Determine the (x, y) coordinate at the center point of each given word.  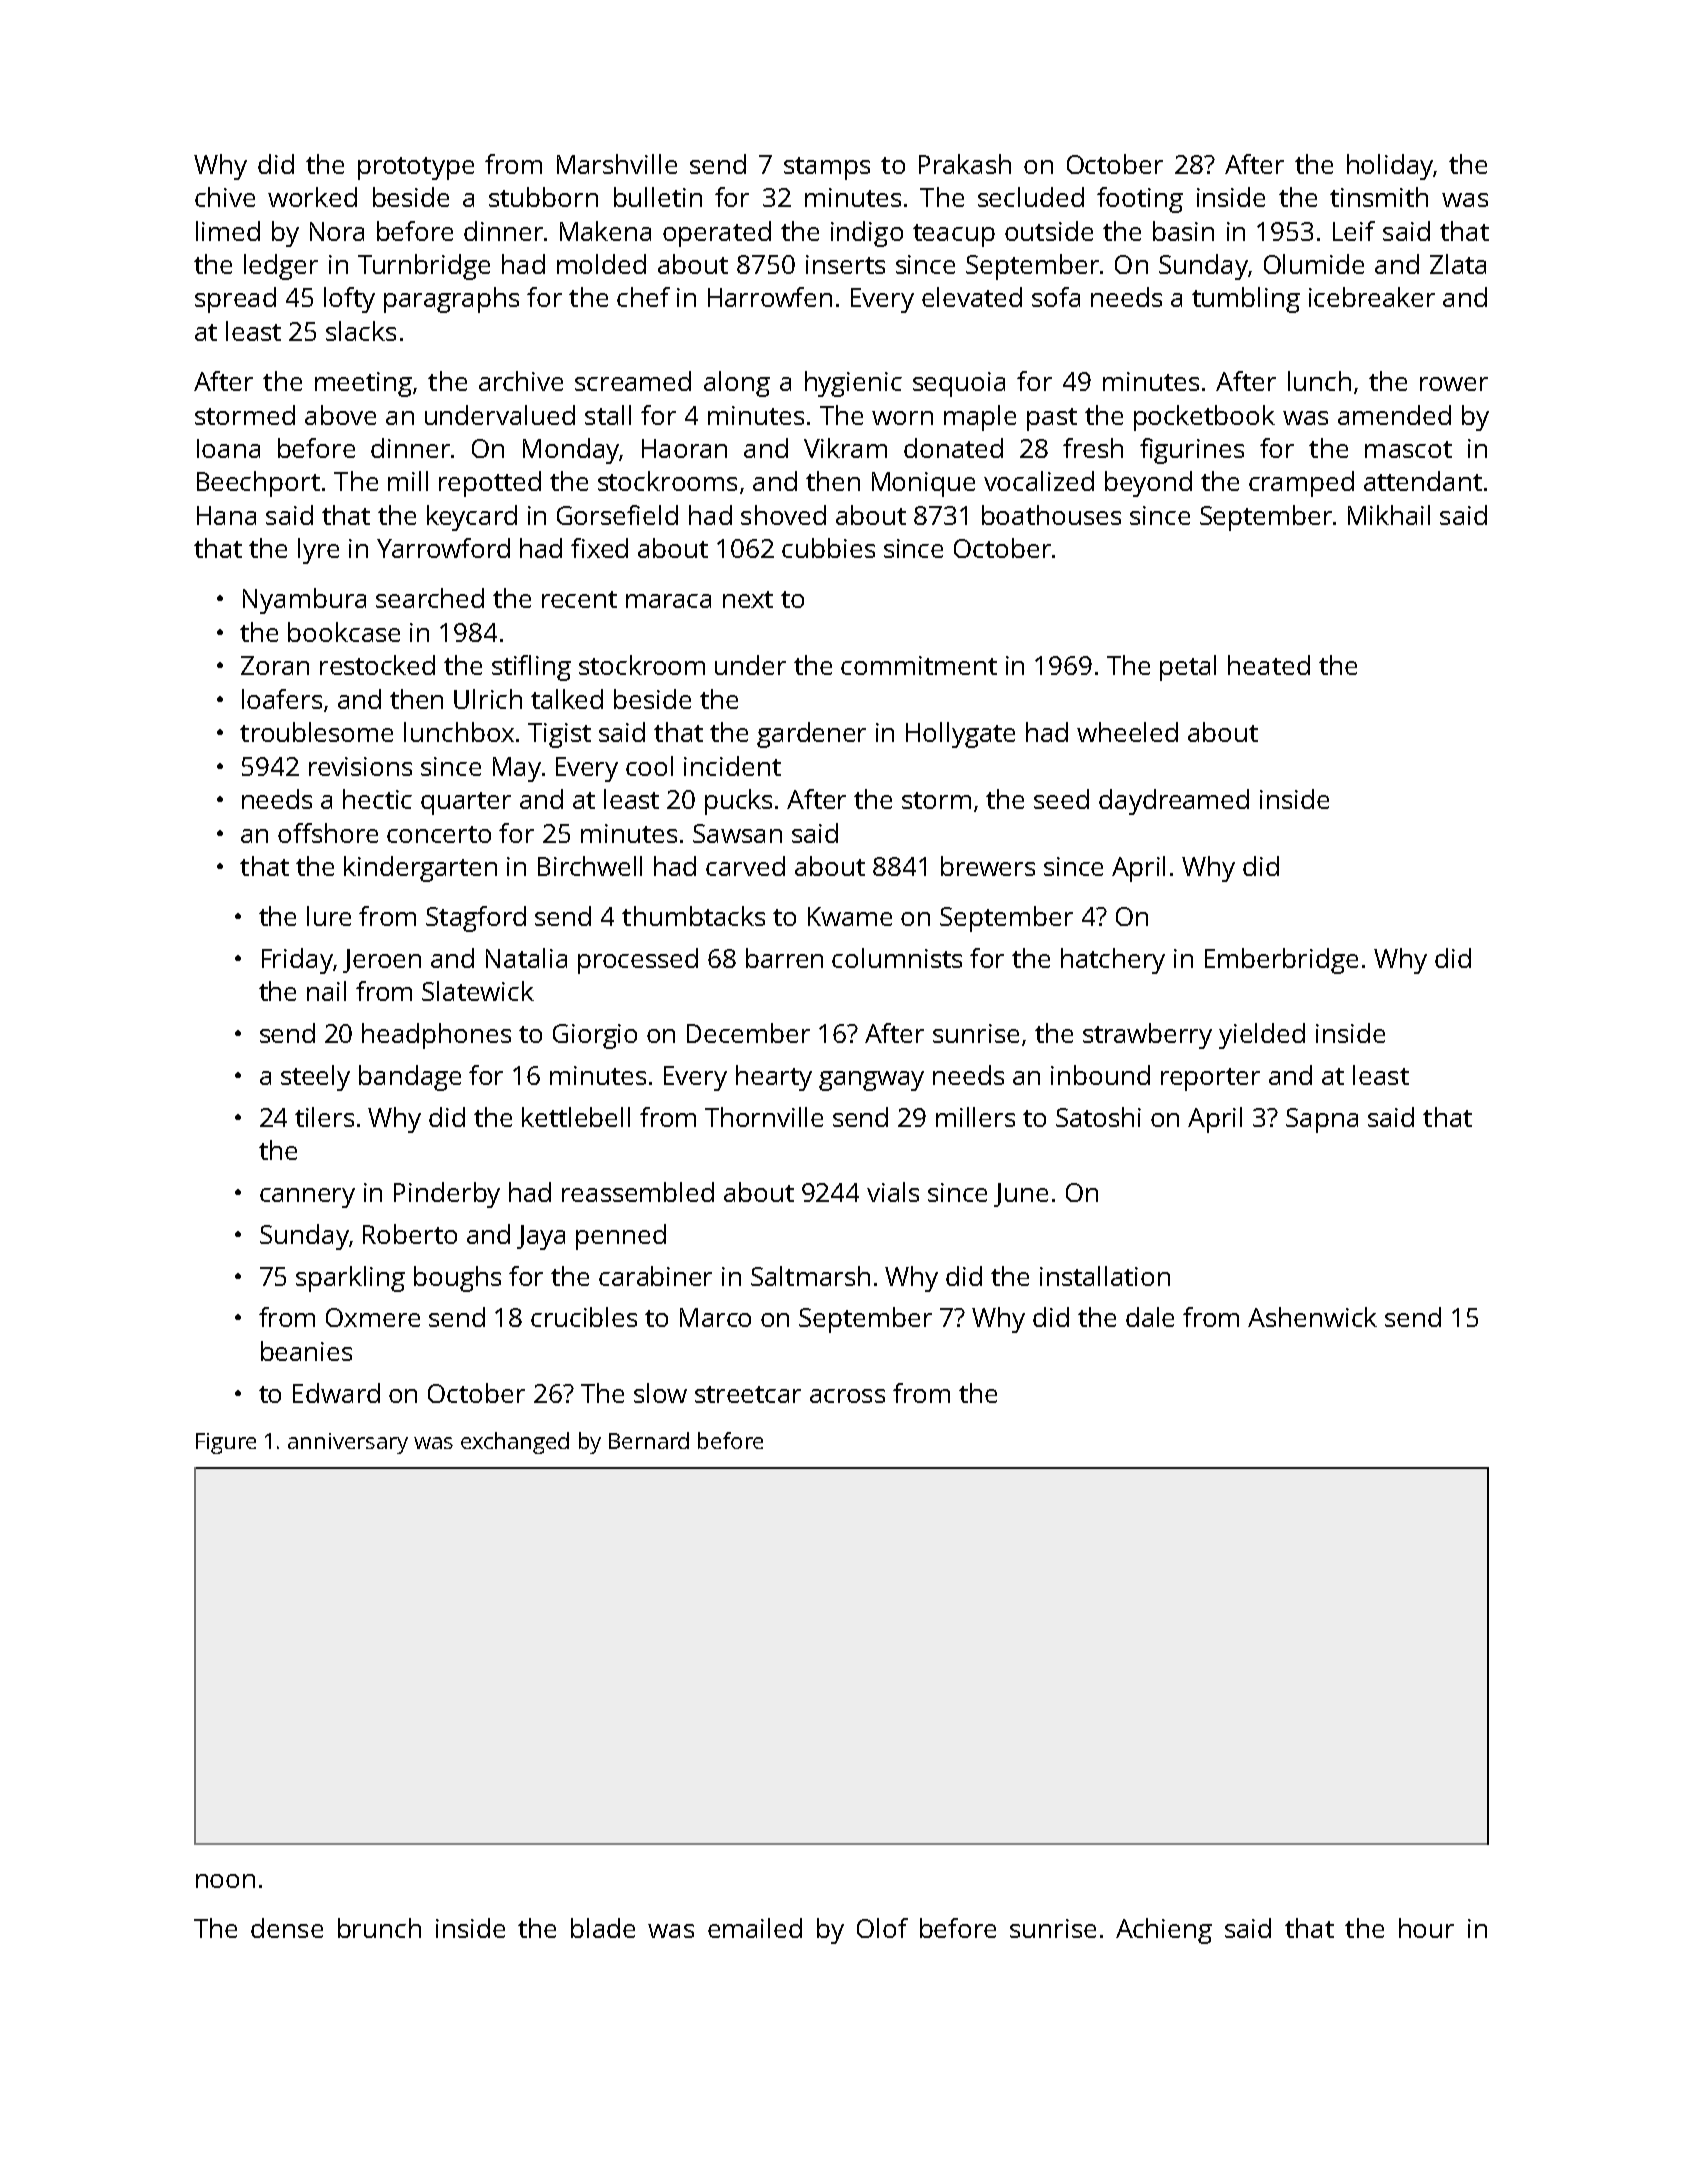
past (1052, 419)
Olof (882, 1928)
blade (603, 1928)
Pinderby (447, 1195)
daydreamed (1174, 802)
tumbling (1246, 300)
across (847, 1396)
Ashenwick (1312, 1317)
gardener (811, 735)
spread (235, 300)
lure (329, 916)
